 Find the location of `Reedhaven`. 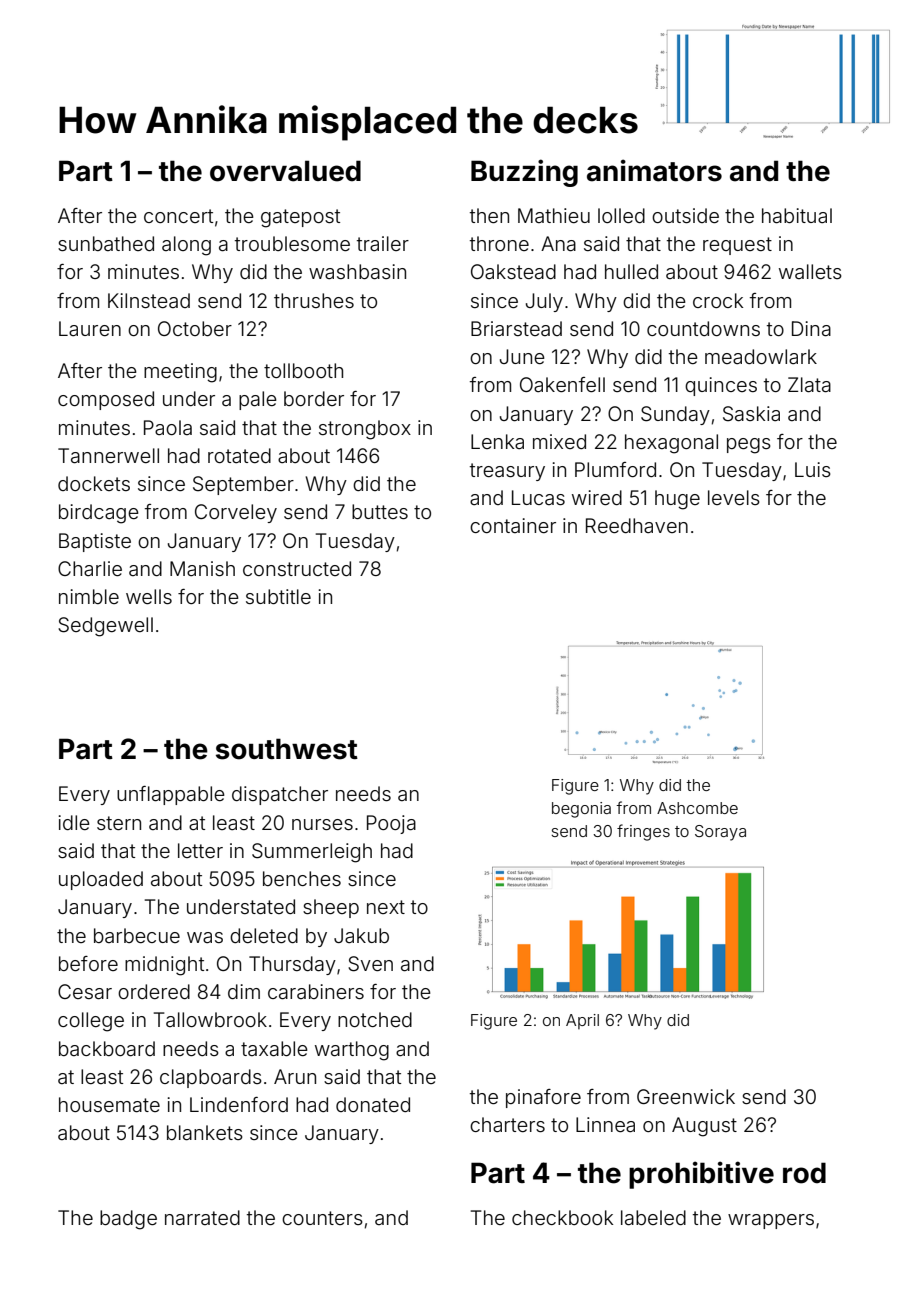

Reedhaven is located at coordinates (637, 525).
